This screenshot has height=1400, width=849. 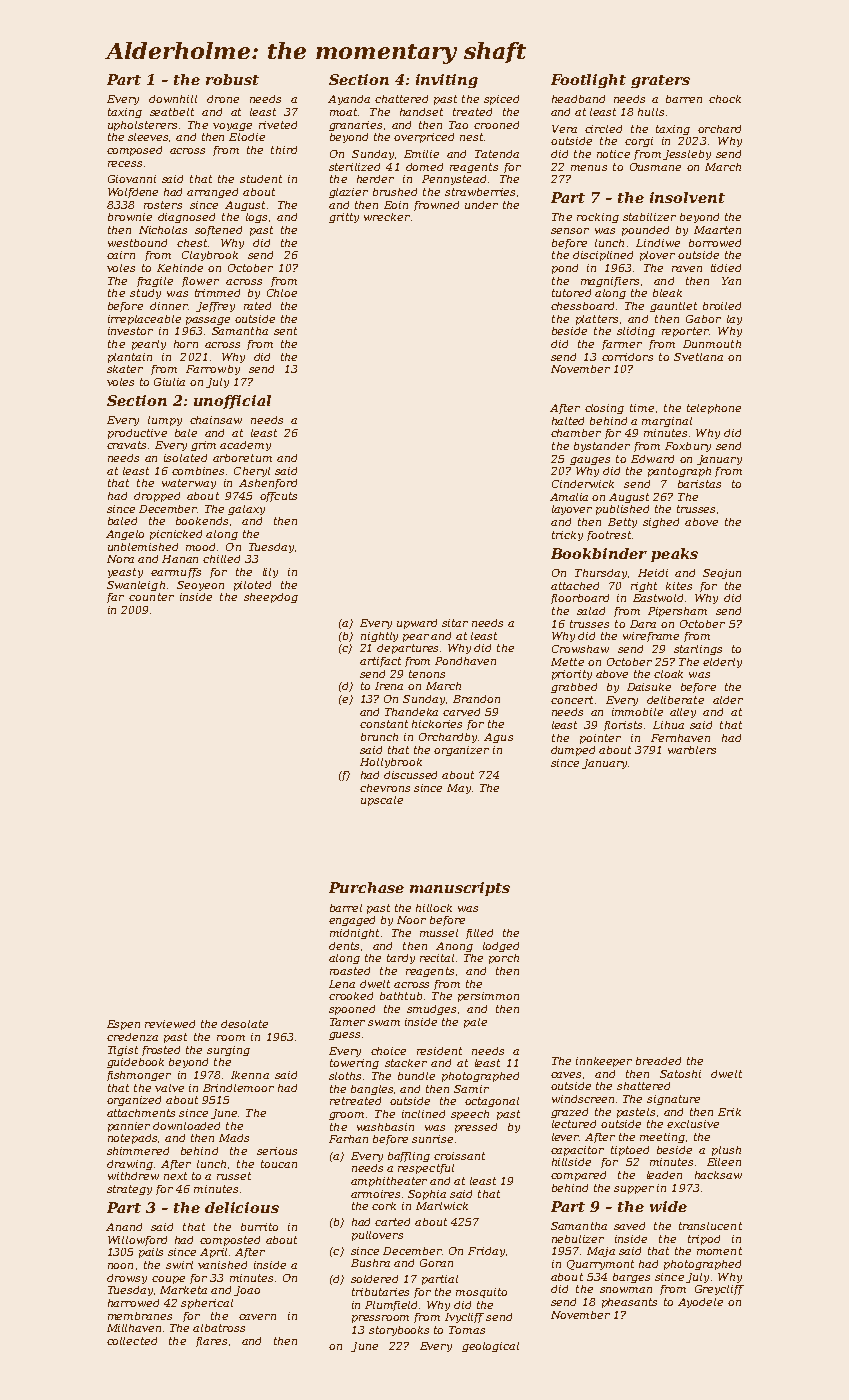 What do you see at coordinates (202, 521) in the screenshot?
I see `bookends` at bounding box center [202, 521].
